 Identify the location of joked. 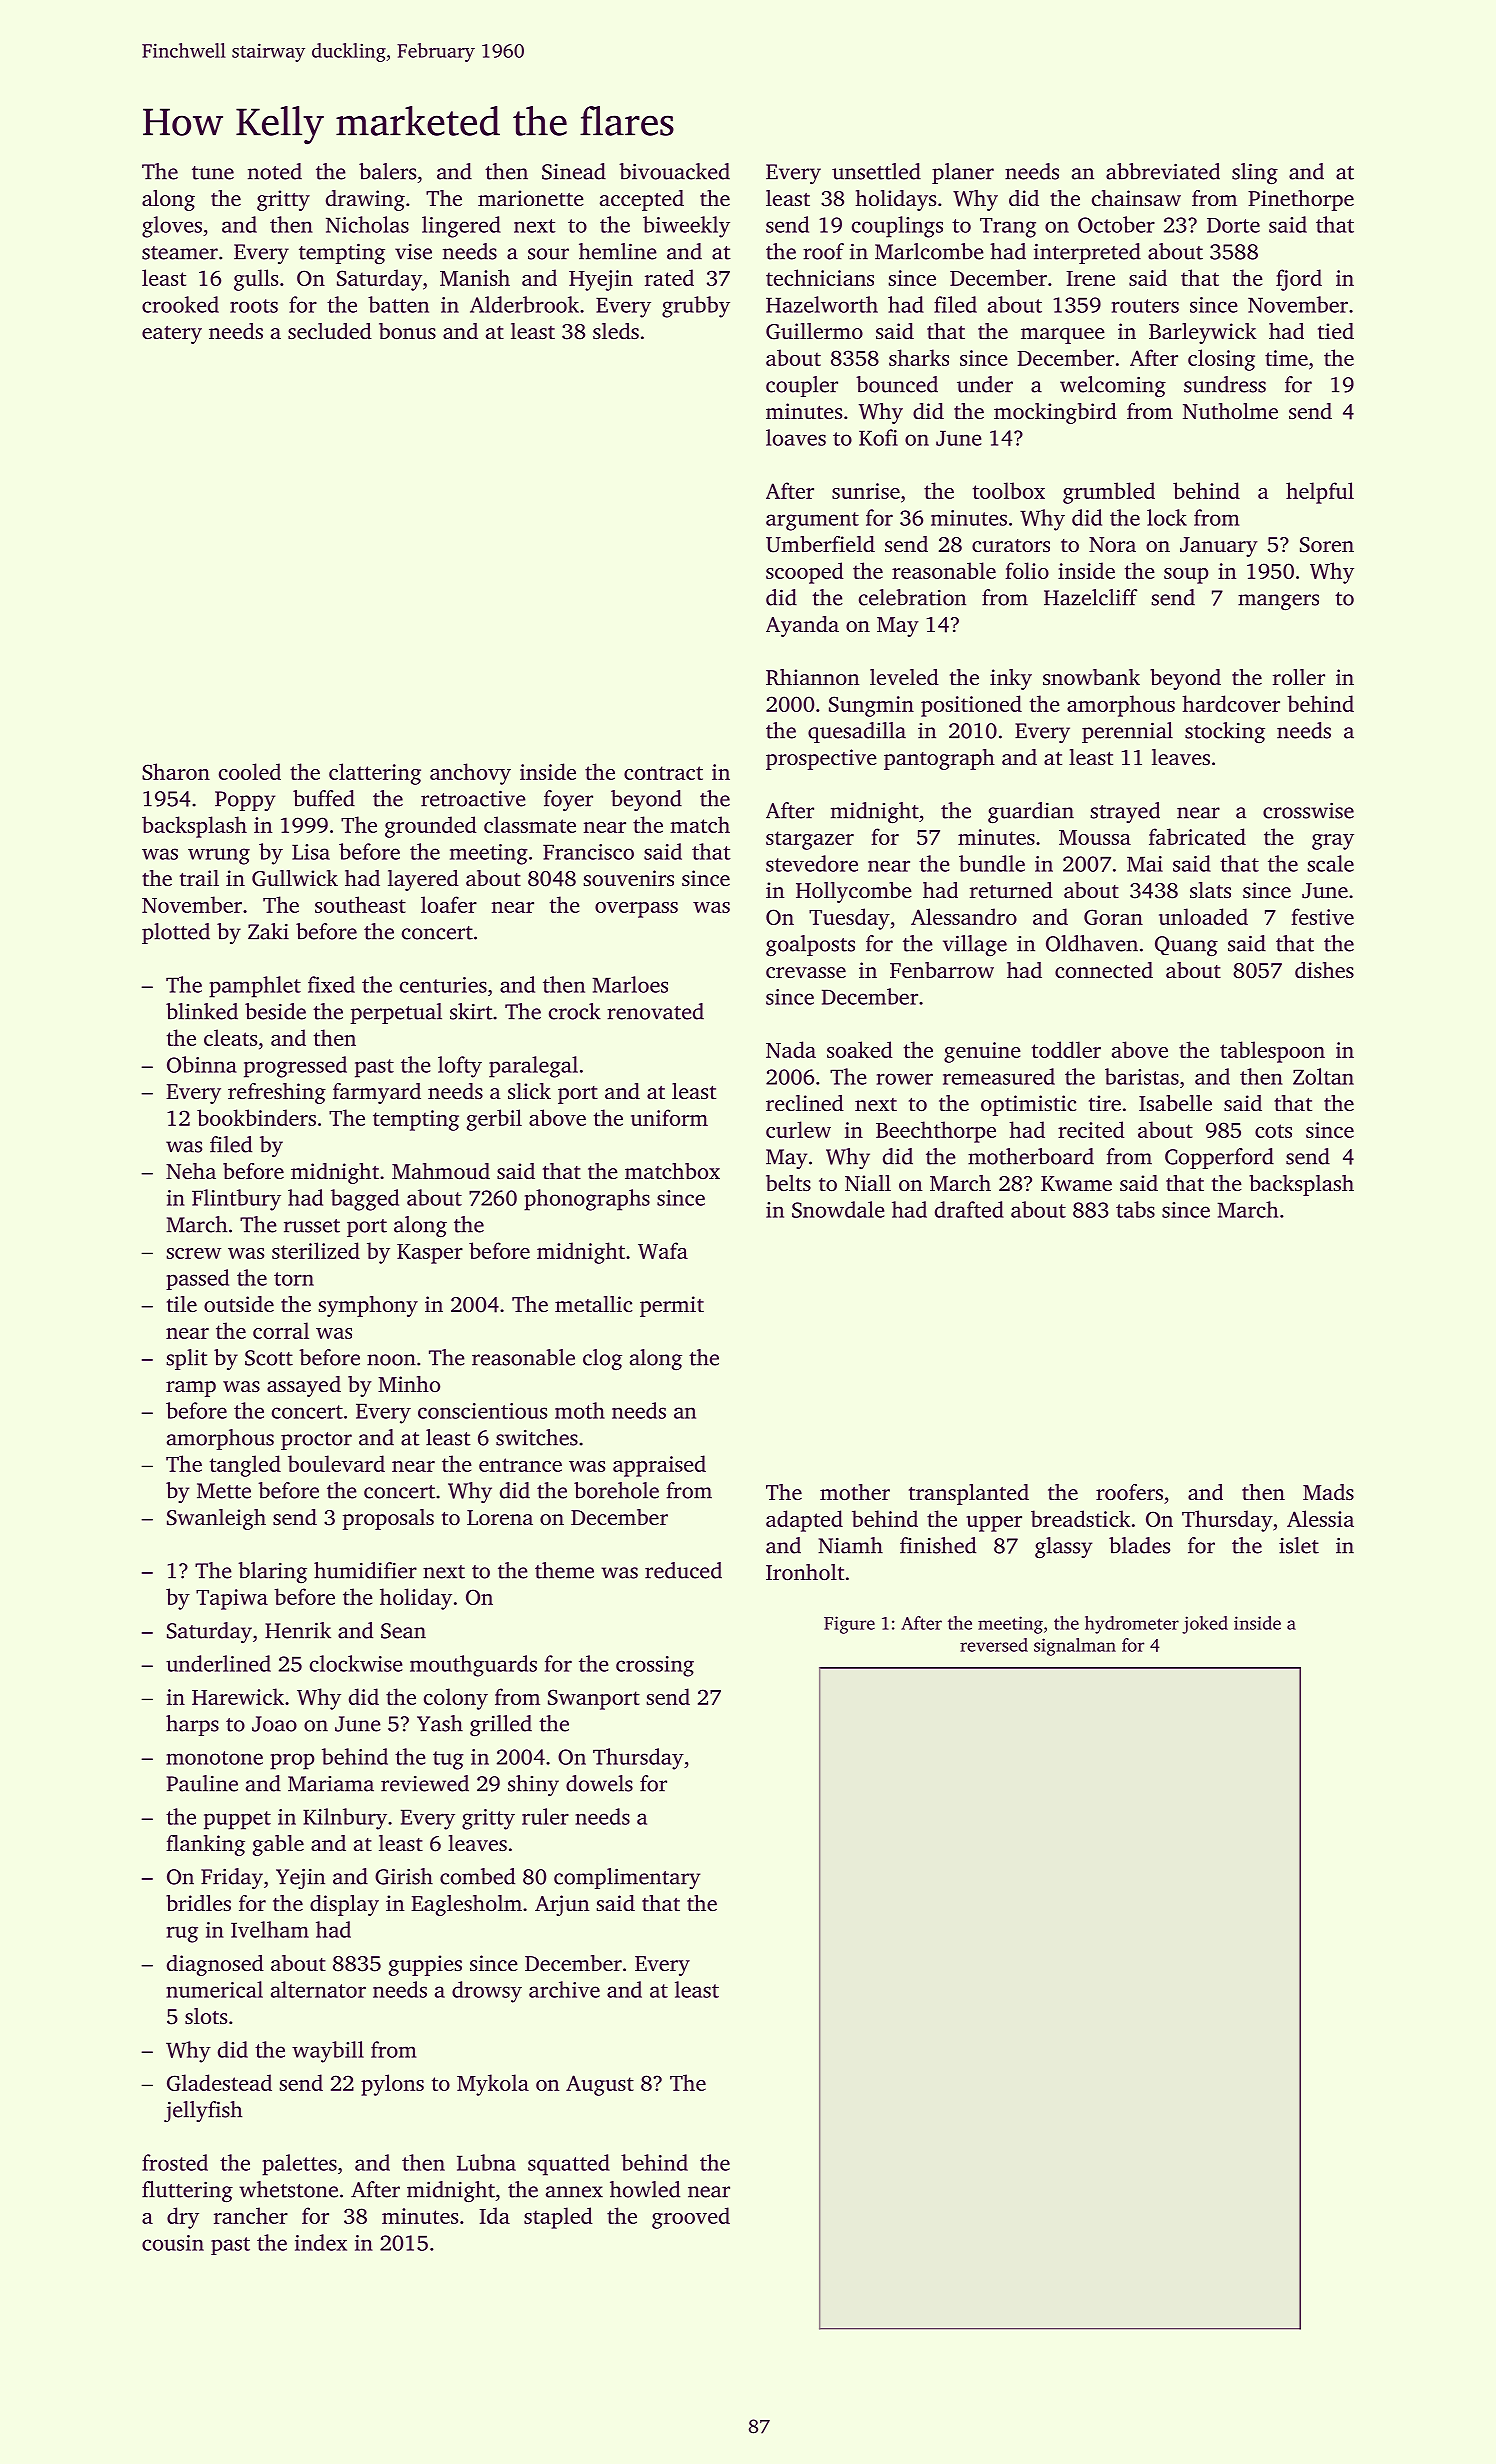
(1205, 1625).
